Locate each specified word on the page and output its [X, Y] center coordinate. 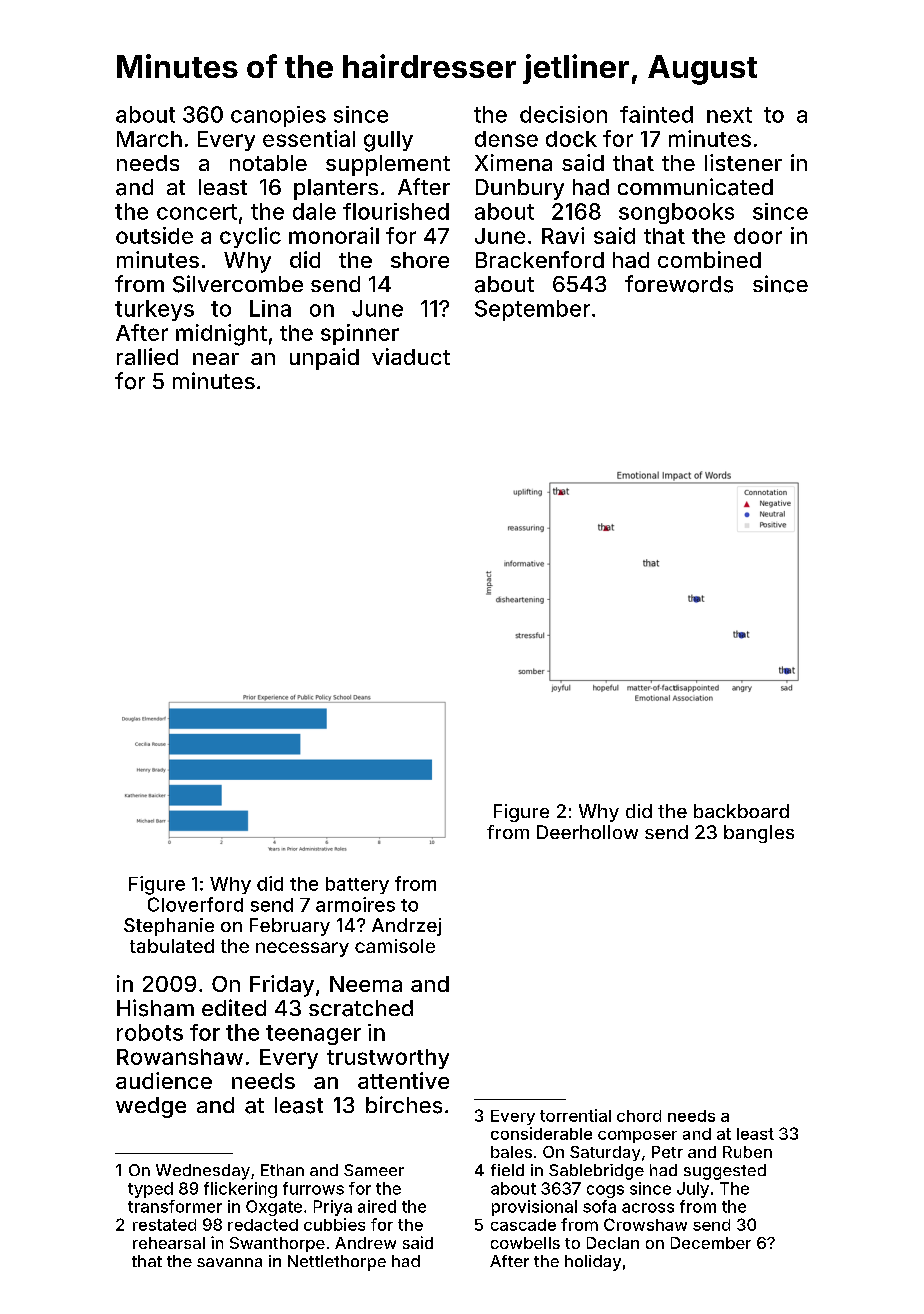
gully [388, 141]
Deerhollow [587, 832]
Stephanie [169, 927]
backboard [741, 811]
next [729, 115]
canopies [278, 116]
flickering [240, 1190]
